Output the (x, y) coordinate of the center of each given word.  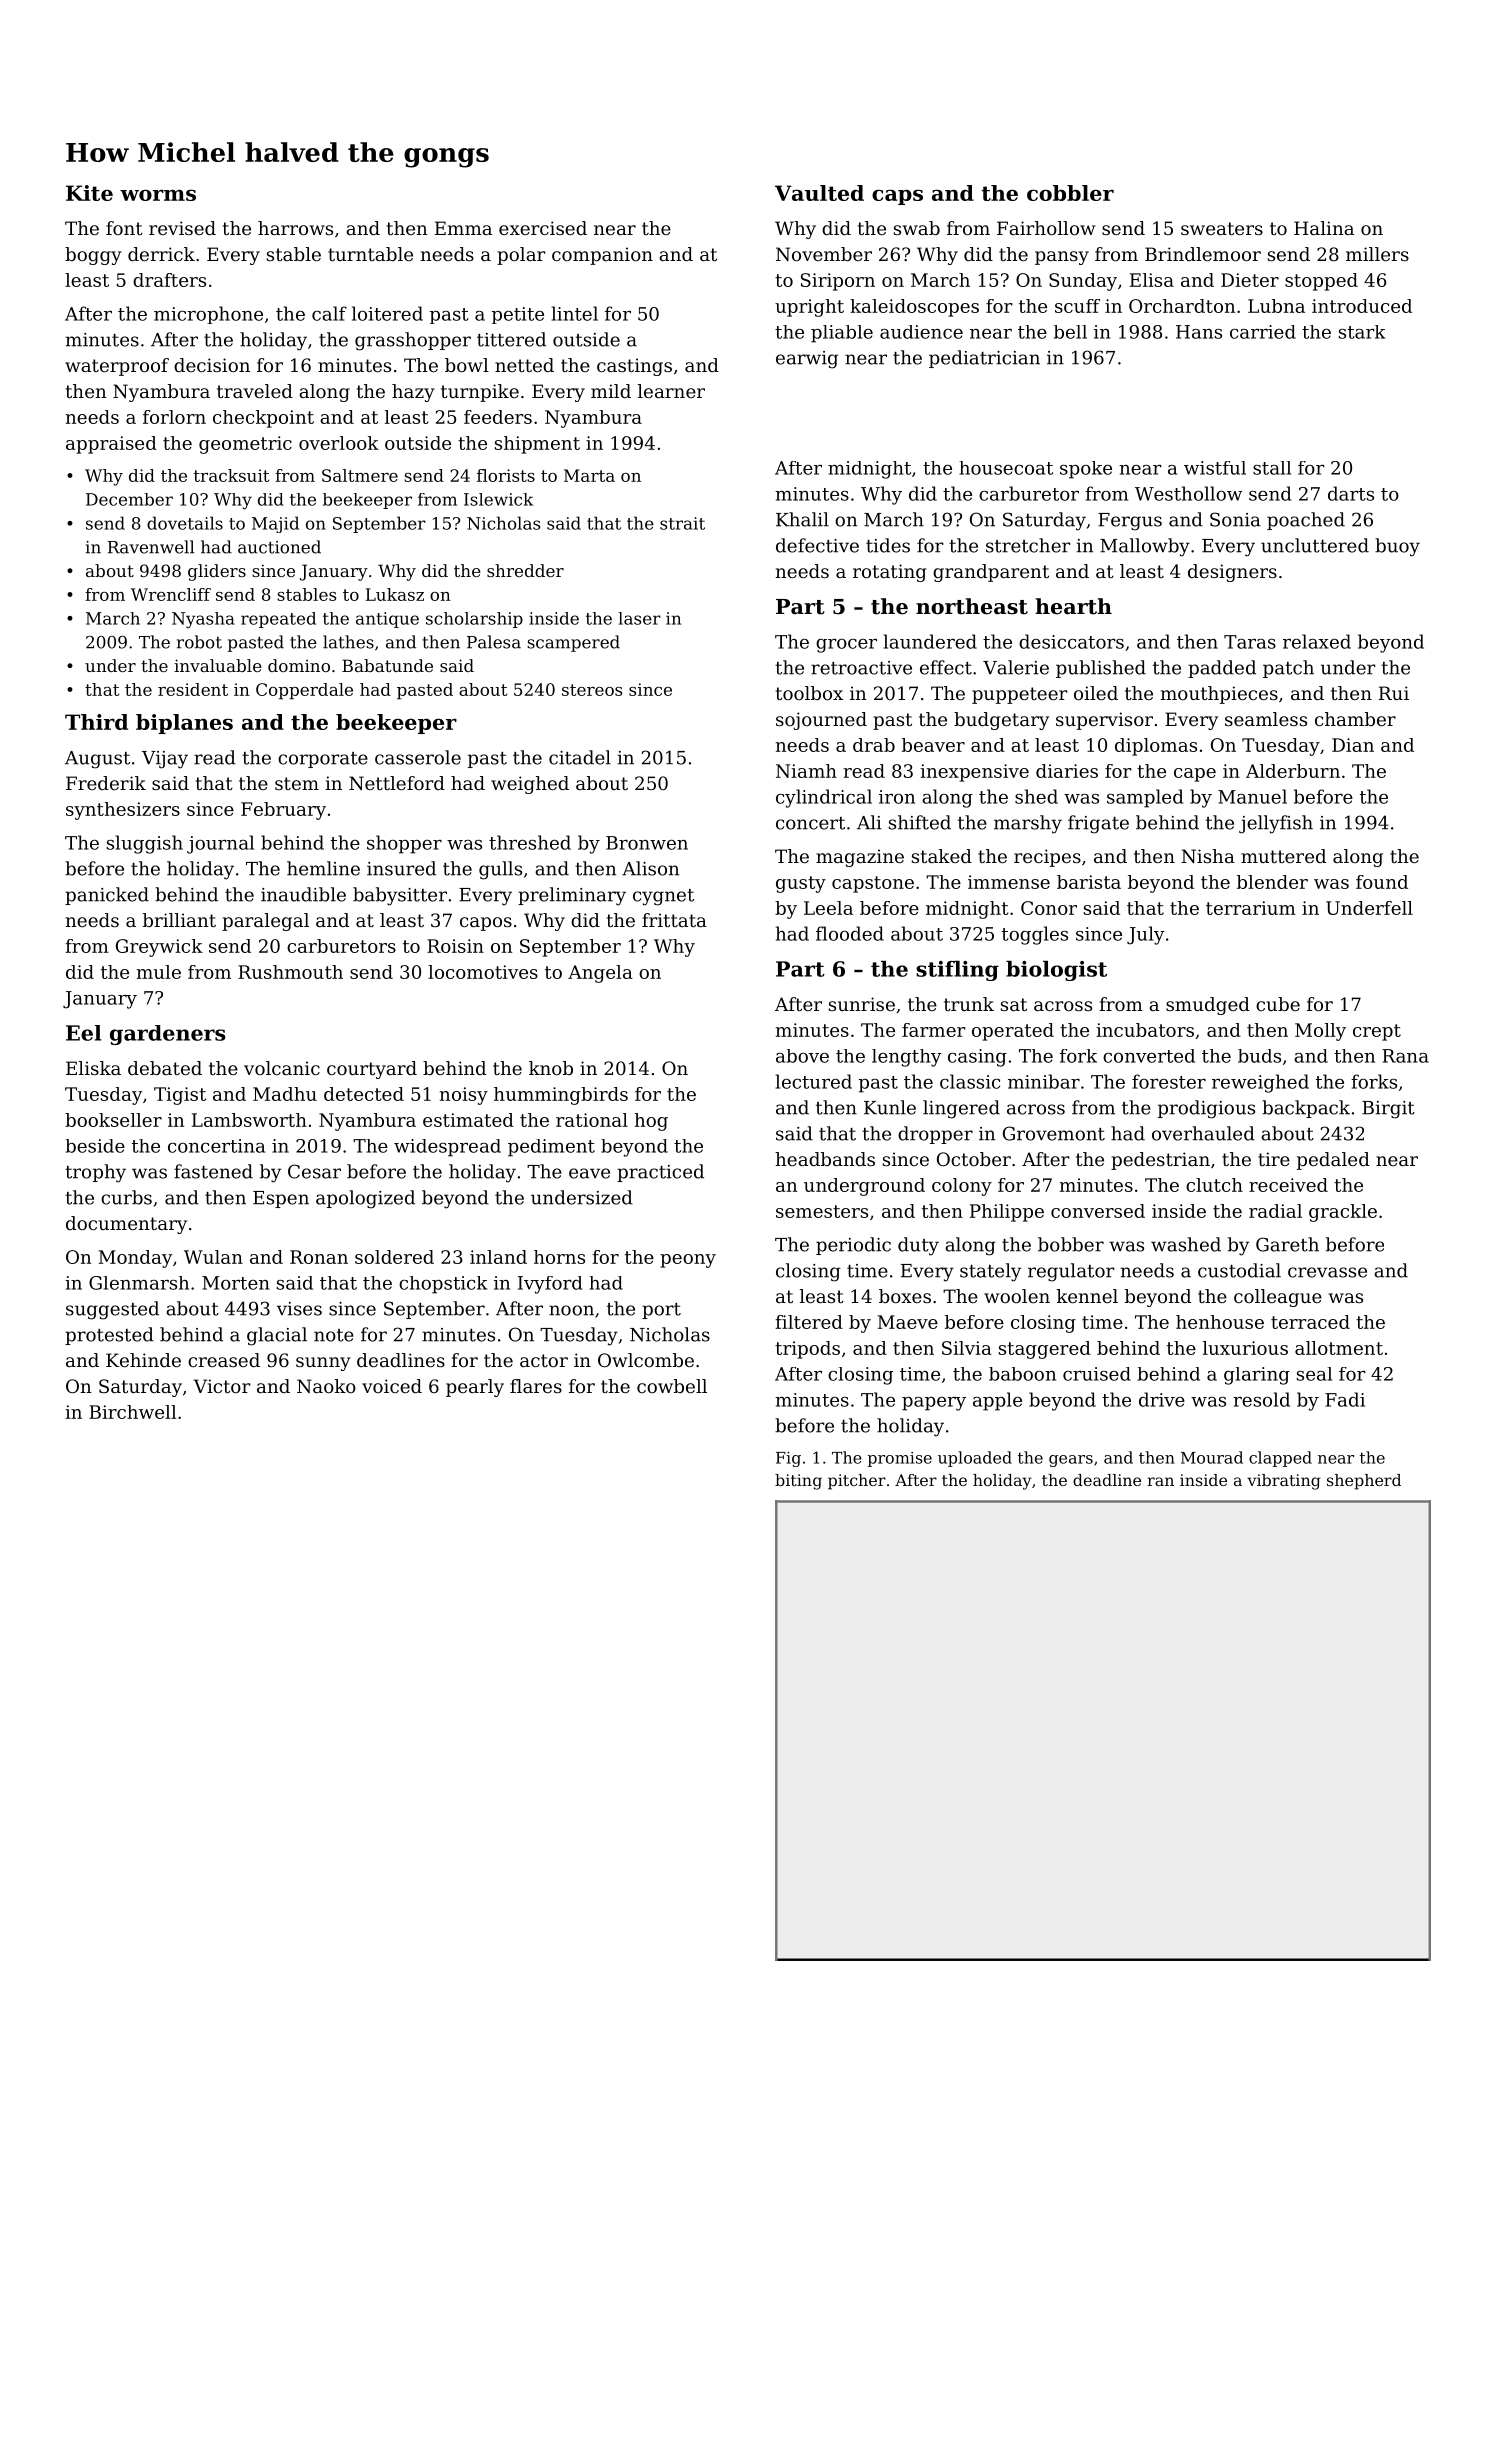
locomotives (483, 972)
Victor (222, 1386)
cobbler (1070, 193)
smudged (1208, 1006)
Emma (463, 228)
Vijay (165, 760)
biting (798, 1482)
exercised (543, 228)
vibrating (1284, 1482)
